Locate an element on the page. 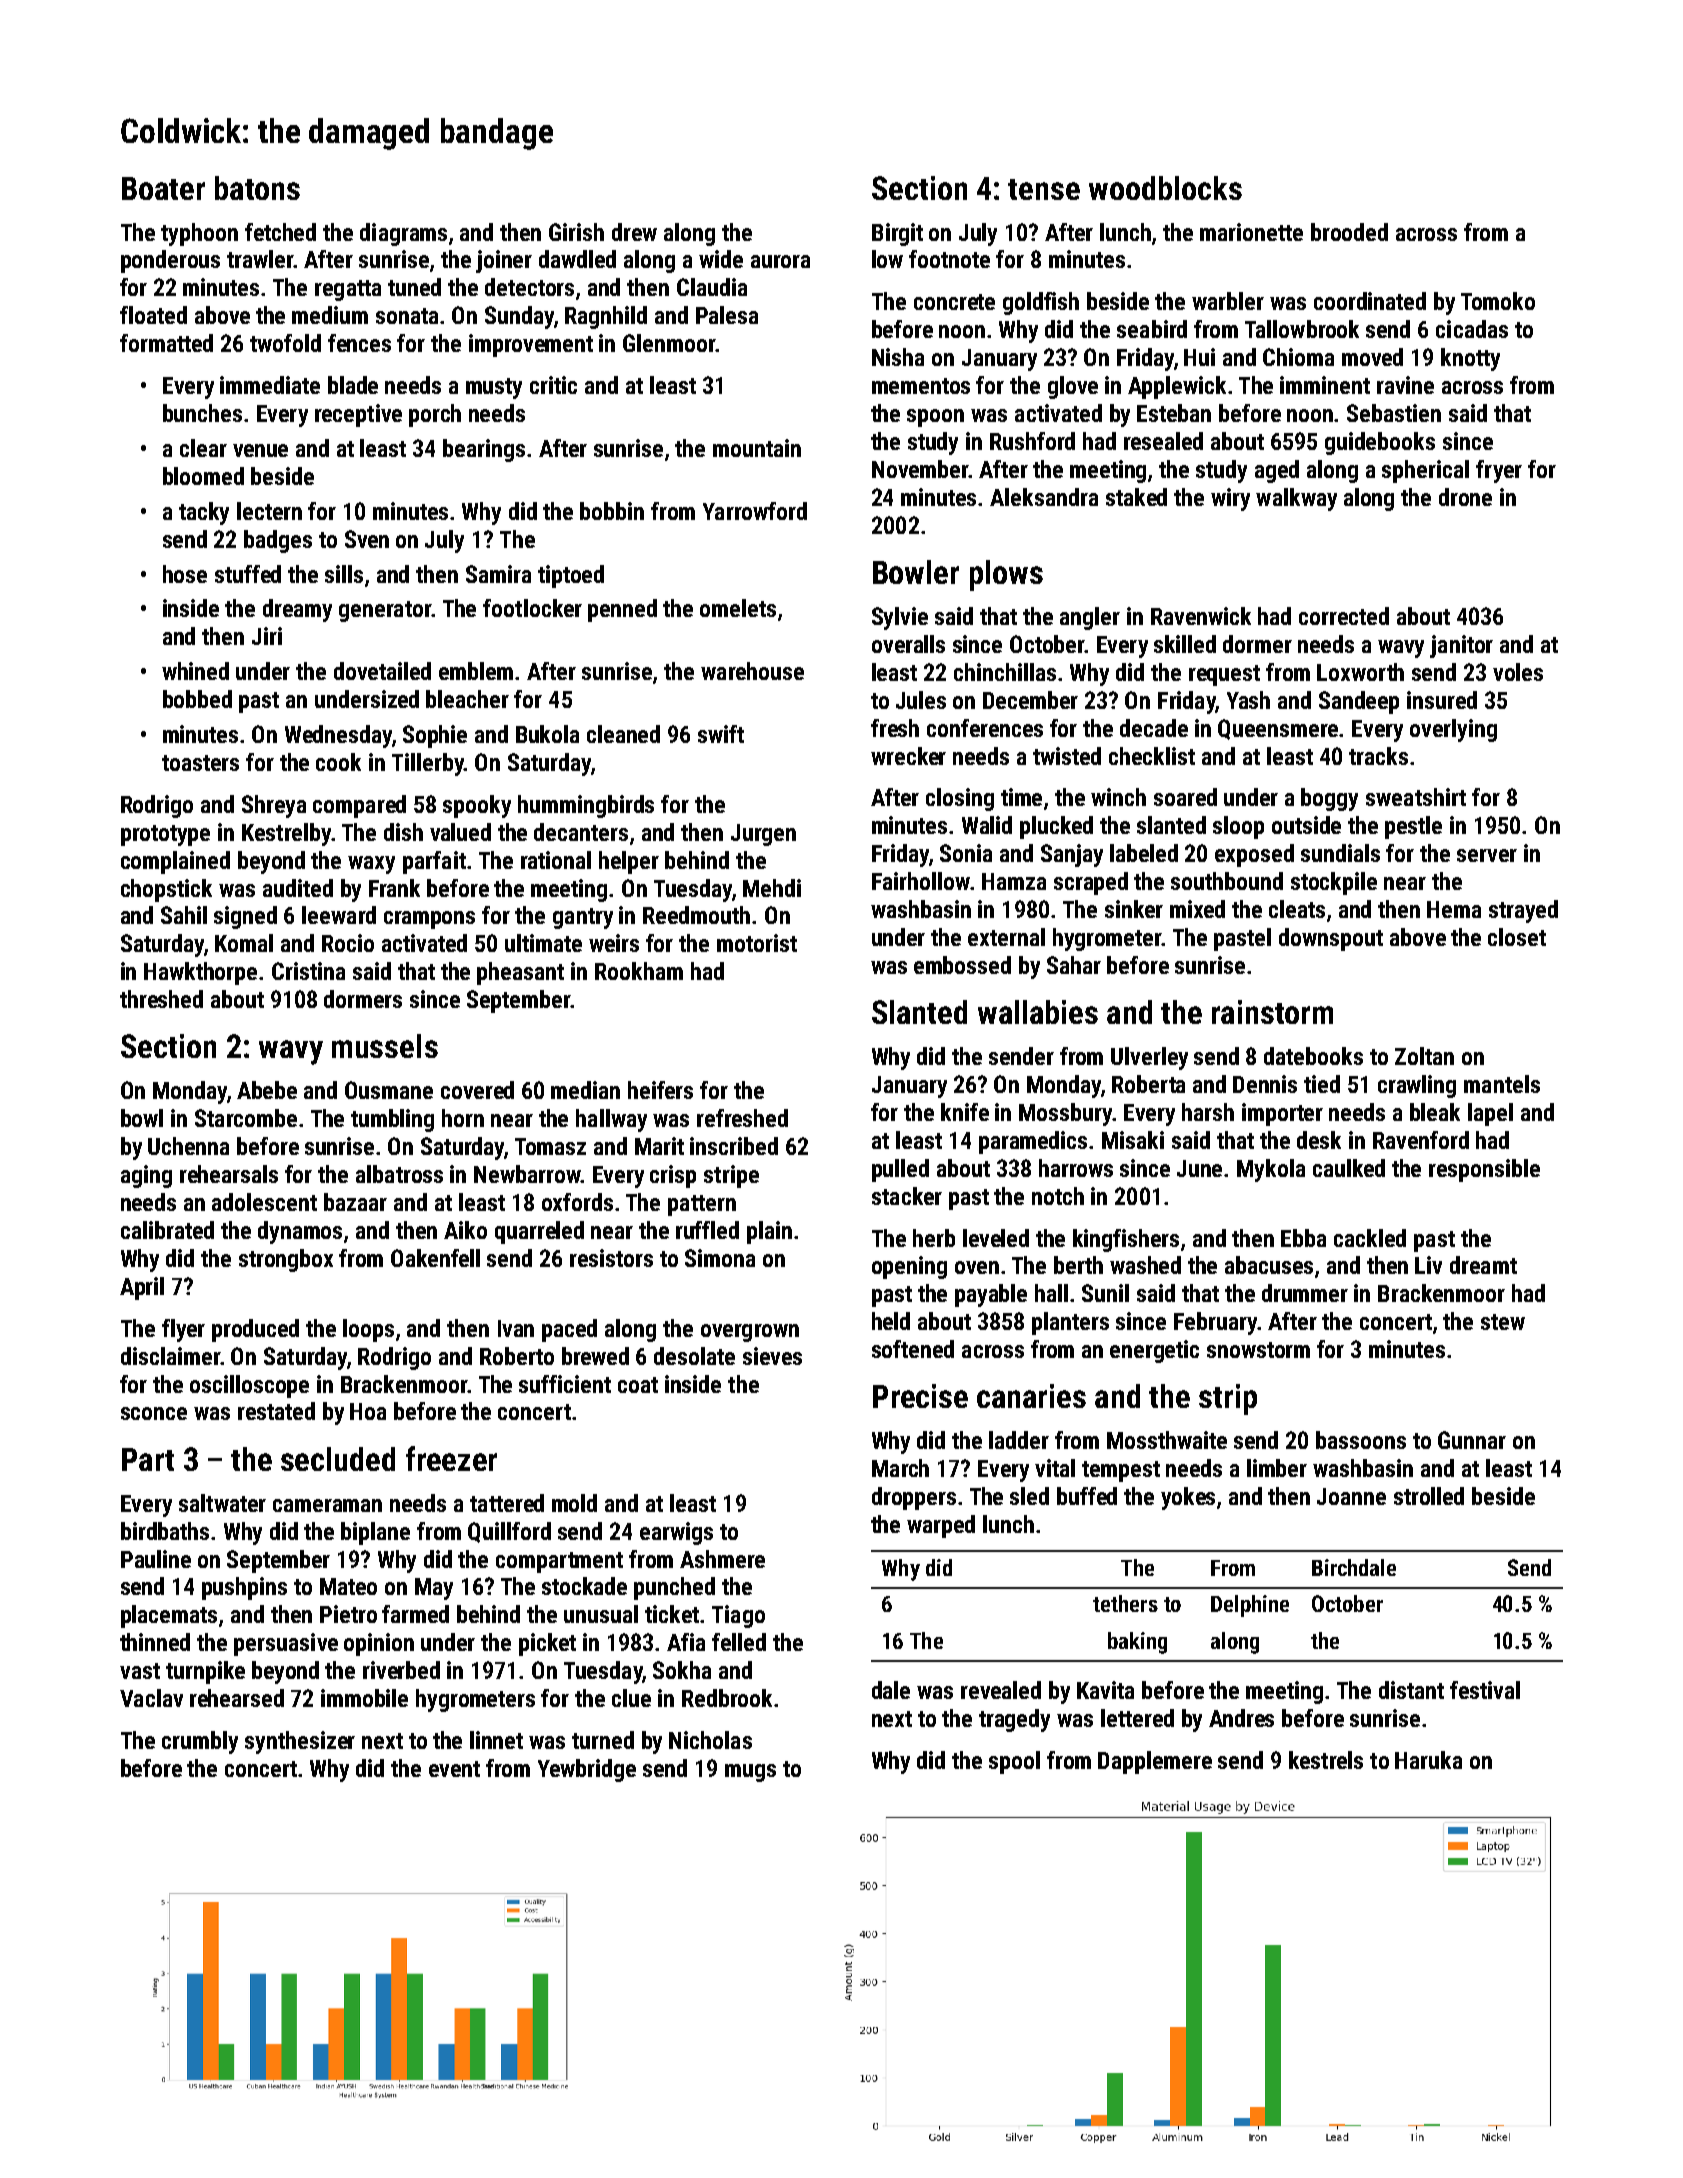  spool is located at coordinates (1014, 1762).
